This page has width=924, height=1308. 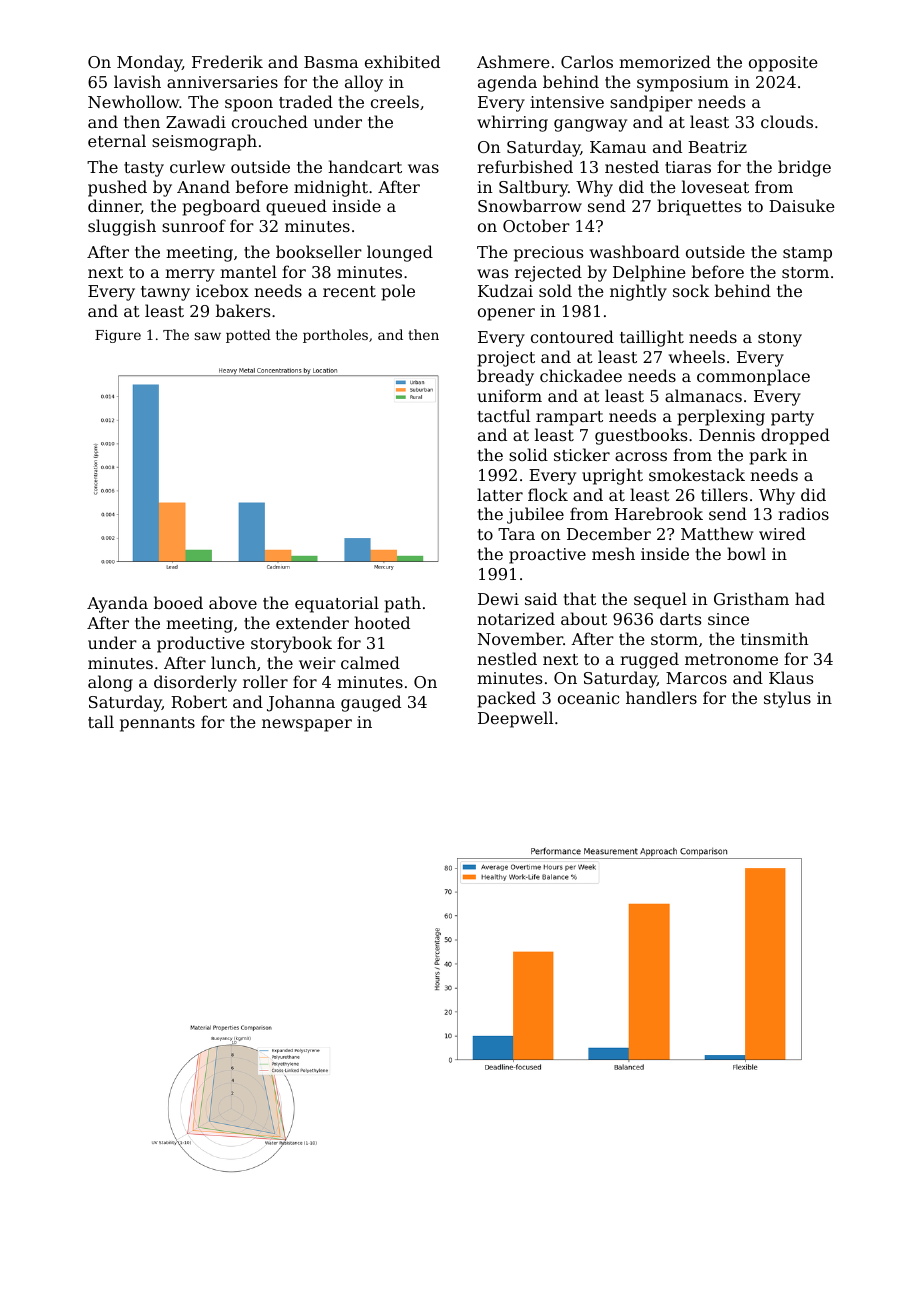 What do you see at coordinates (506, 359) in the page?
I see `project` at bounding box center [506, 359].
